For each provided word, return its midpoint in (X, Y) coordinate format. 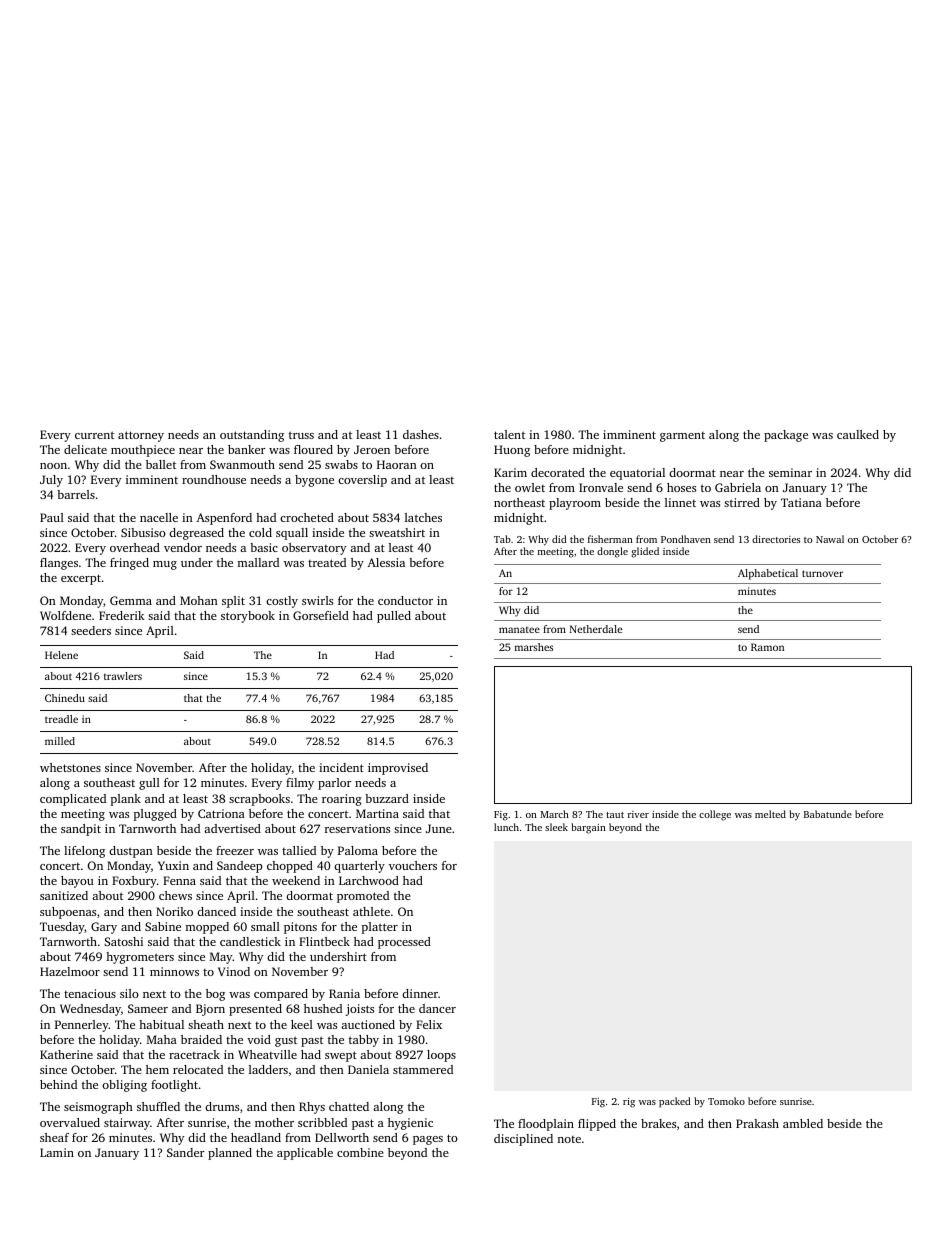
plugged (155, 815)
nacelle (159, 517)
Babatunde (828, 814)
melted (770, 814)
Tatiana (801, 502)
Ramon (767, 647)
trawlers (123, 676)
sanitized (64, 895)
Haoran (397, 464)
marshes (534, 647)
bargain (588, 828)
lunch (506, 827)
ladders (268, 1069)
